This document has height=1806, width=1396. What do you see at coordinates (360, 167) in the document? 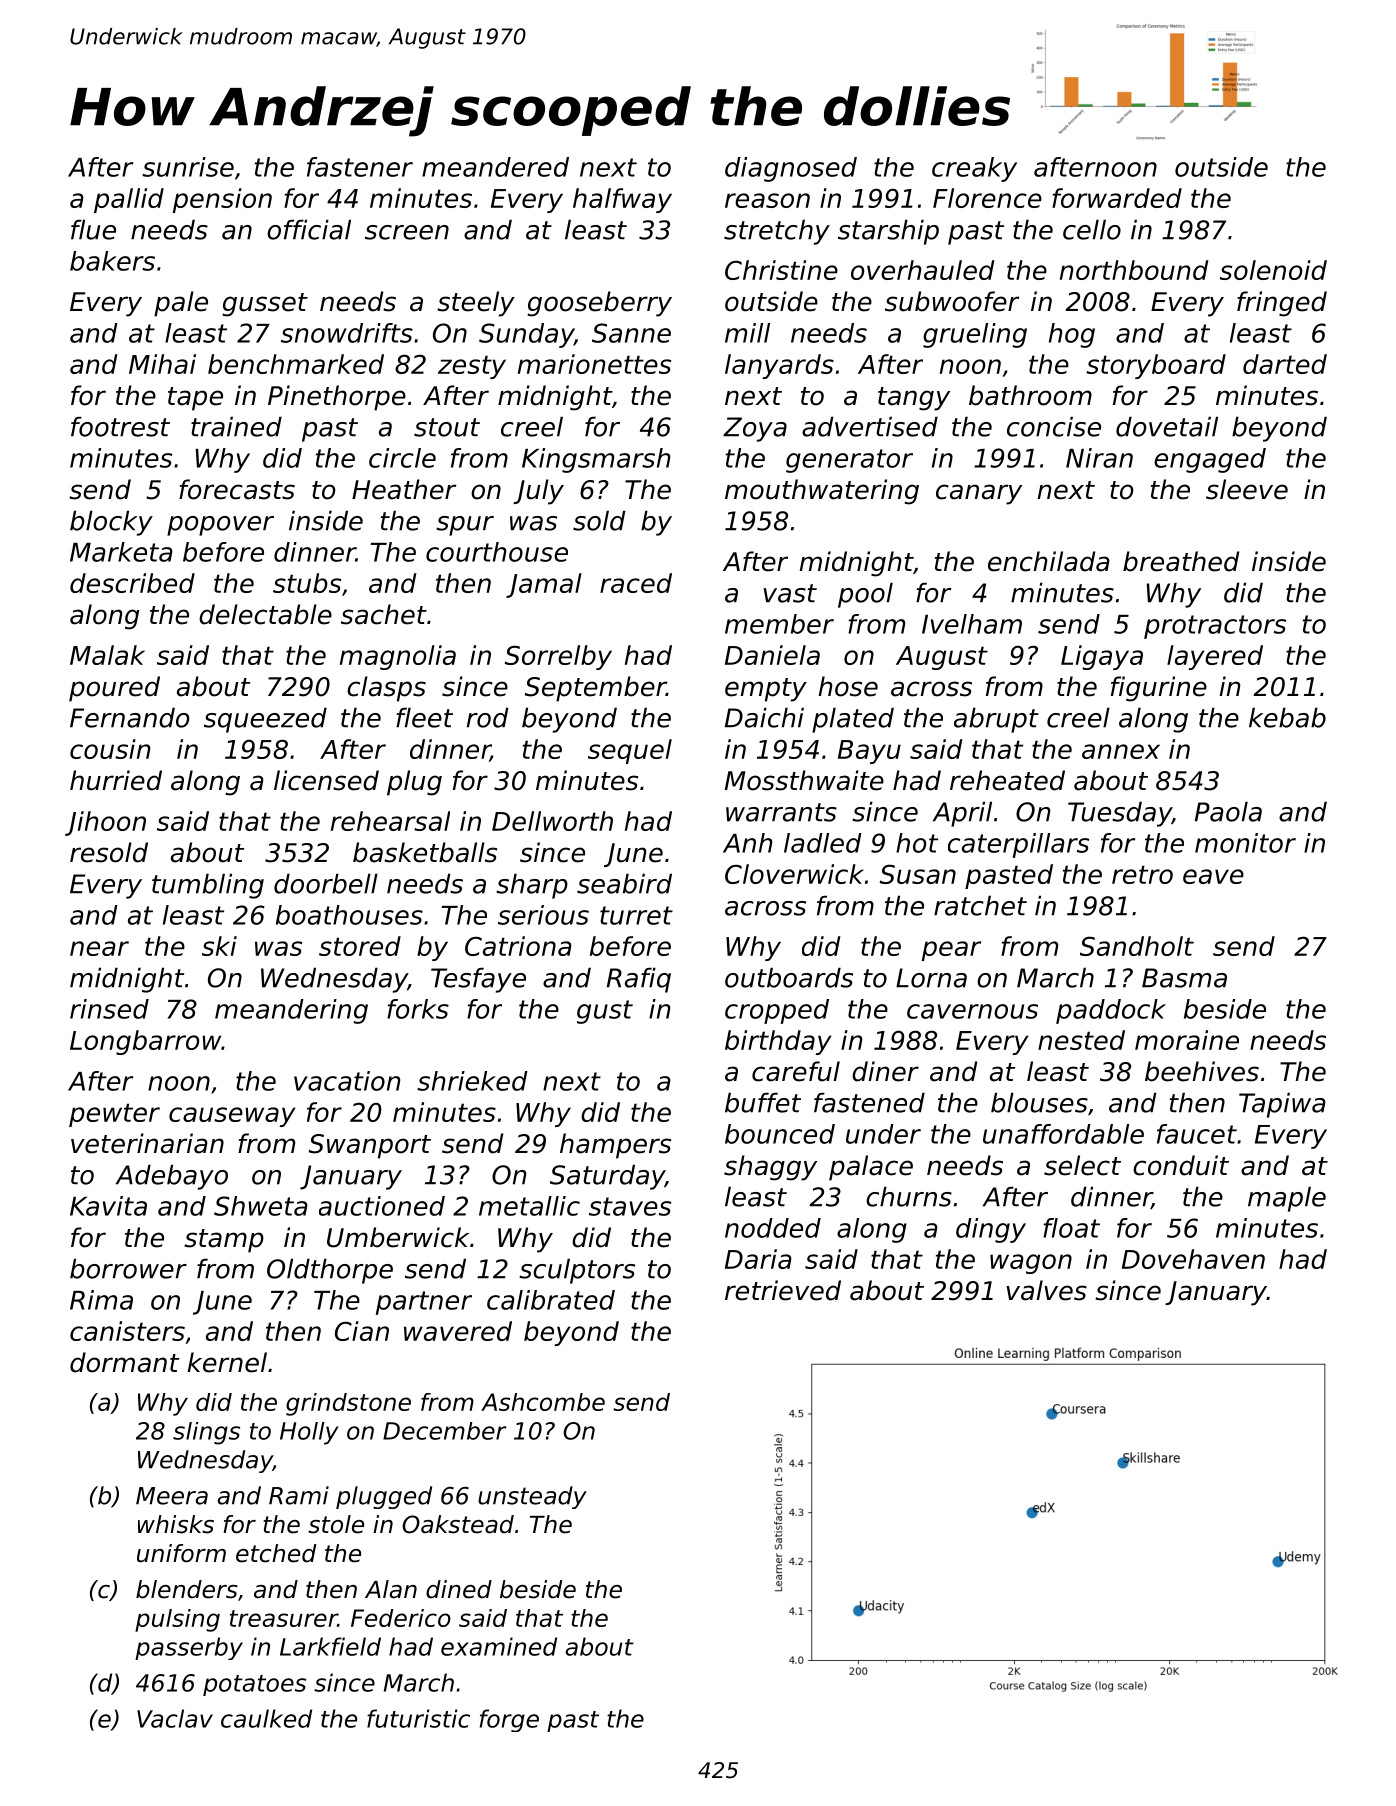
I see `fastener` at bounding box center [360, 167].
